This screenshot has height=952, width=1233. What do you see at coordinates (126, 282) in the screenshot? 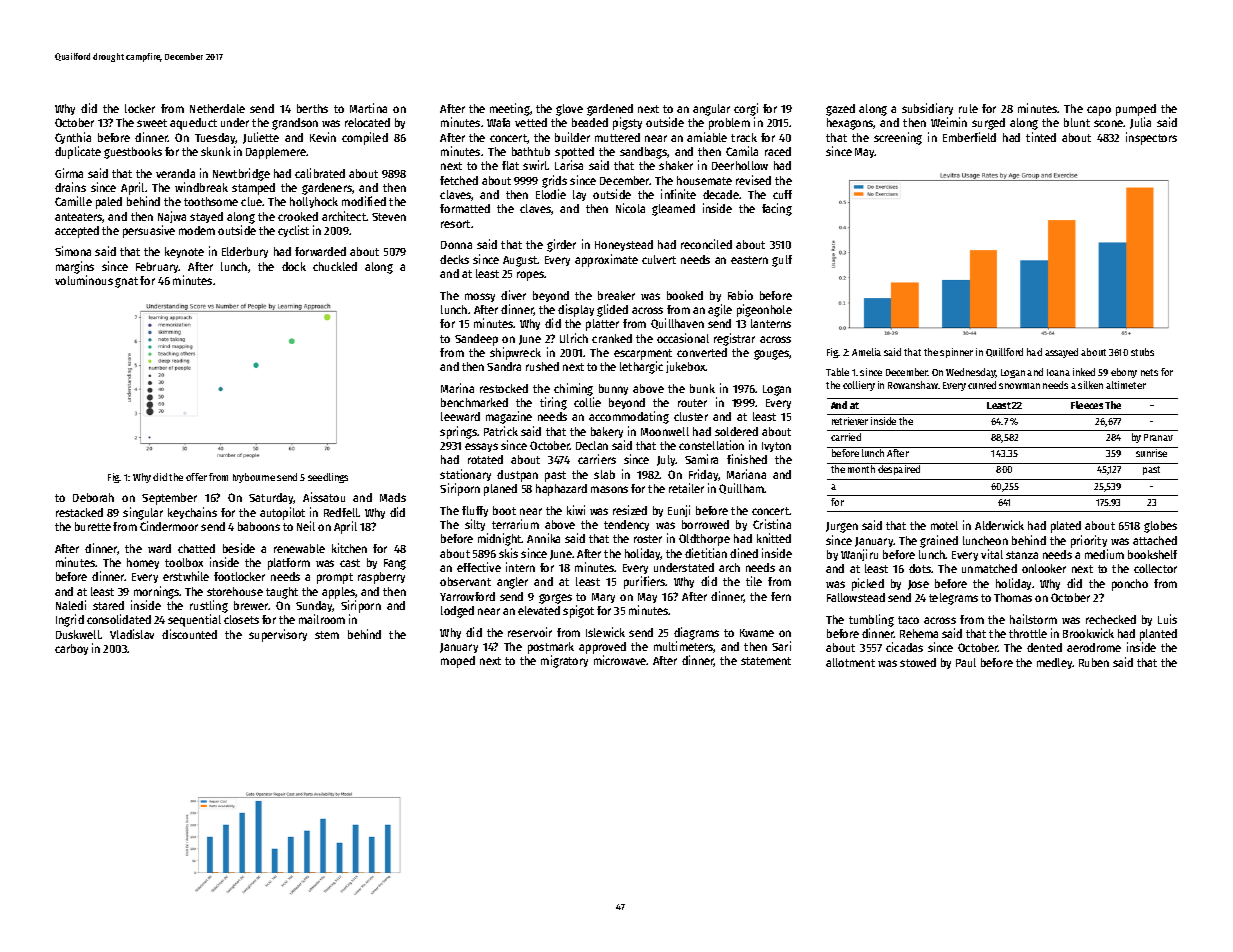
I see `gnat` at bounding box center [126, 282].
